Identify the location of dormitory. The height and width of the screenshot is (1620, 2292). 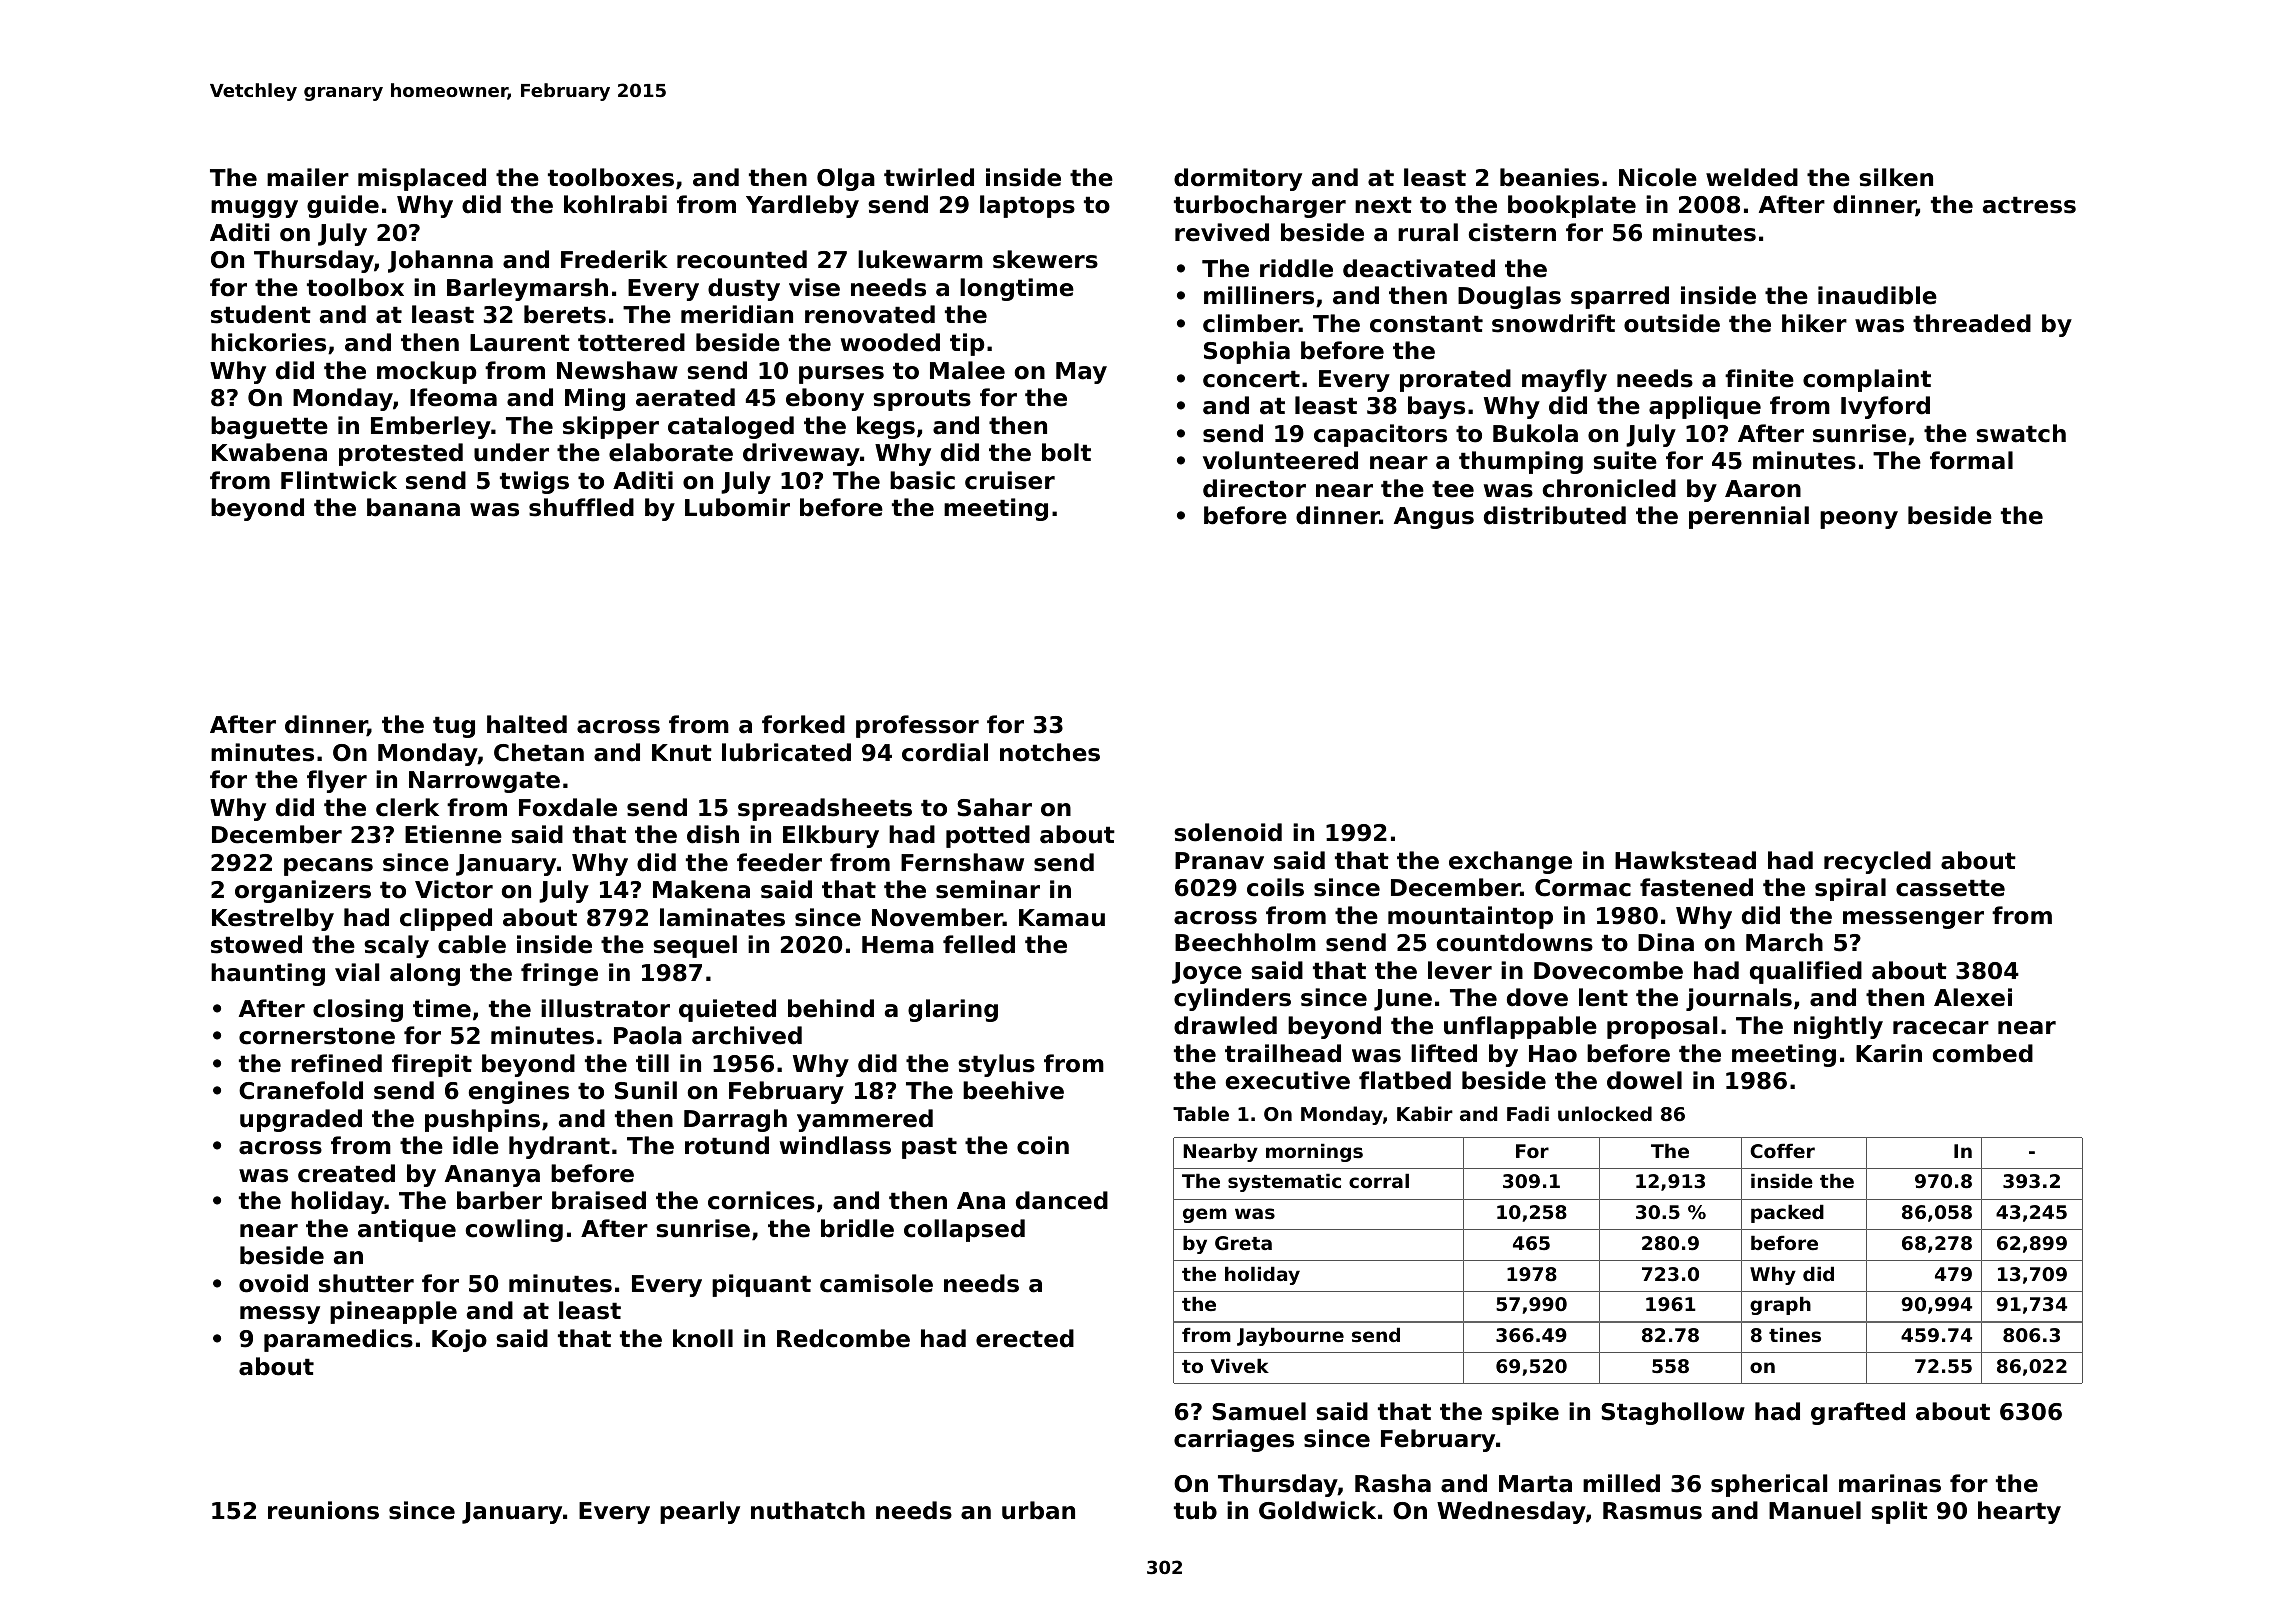
(1238, 179).
